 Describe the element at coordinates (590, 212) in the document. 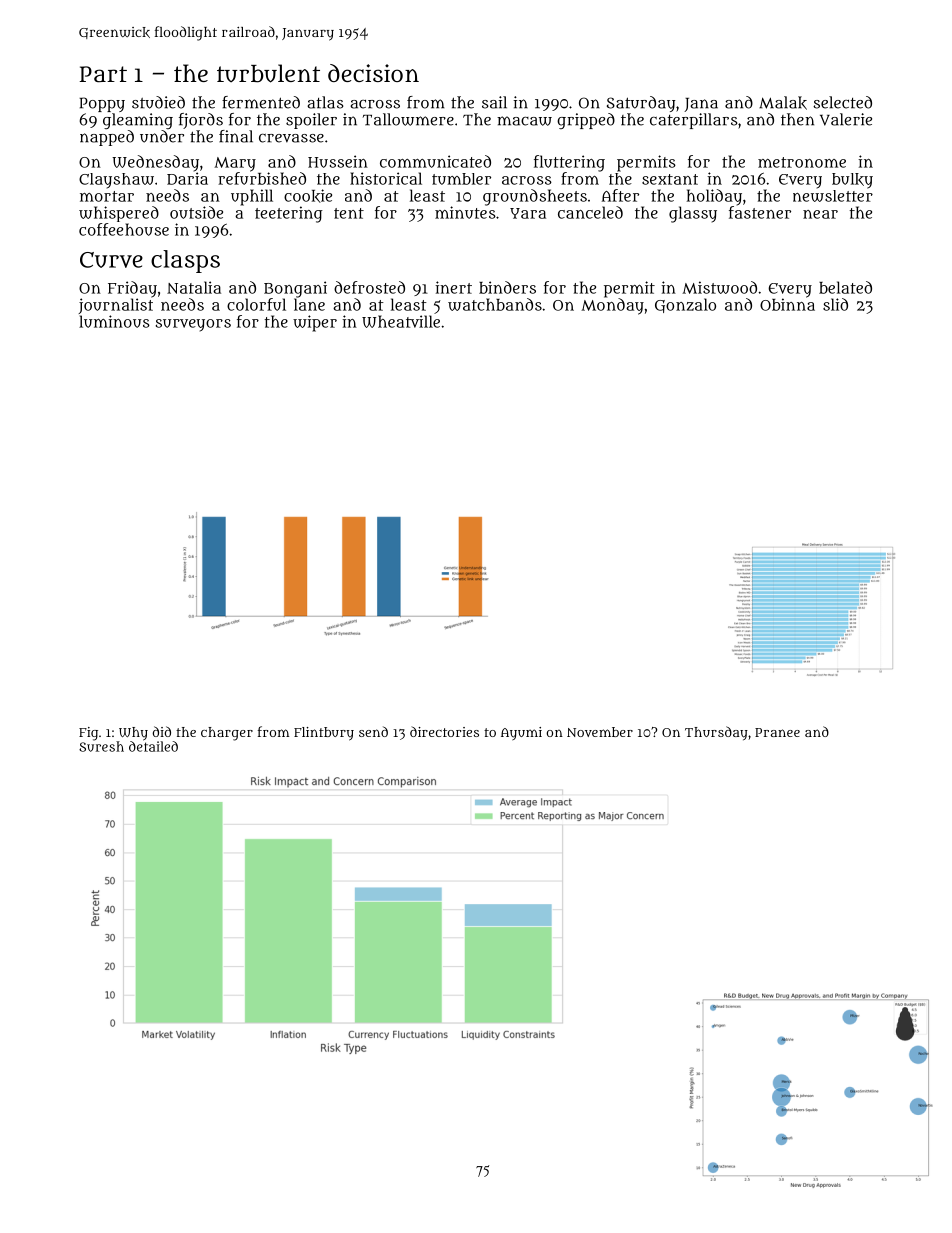

I see `canceled` at that location.
